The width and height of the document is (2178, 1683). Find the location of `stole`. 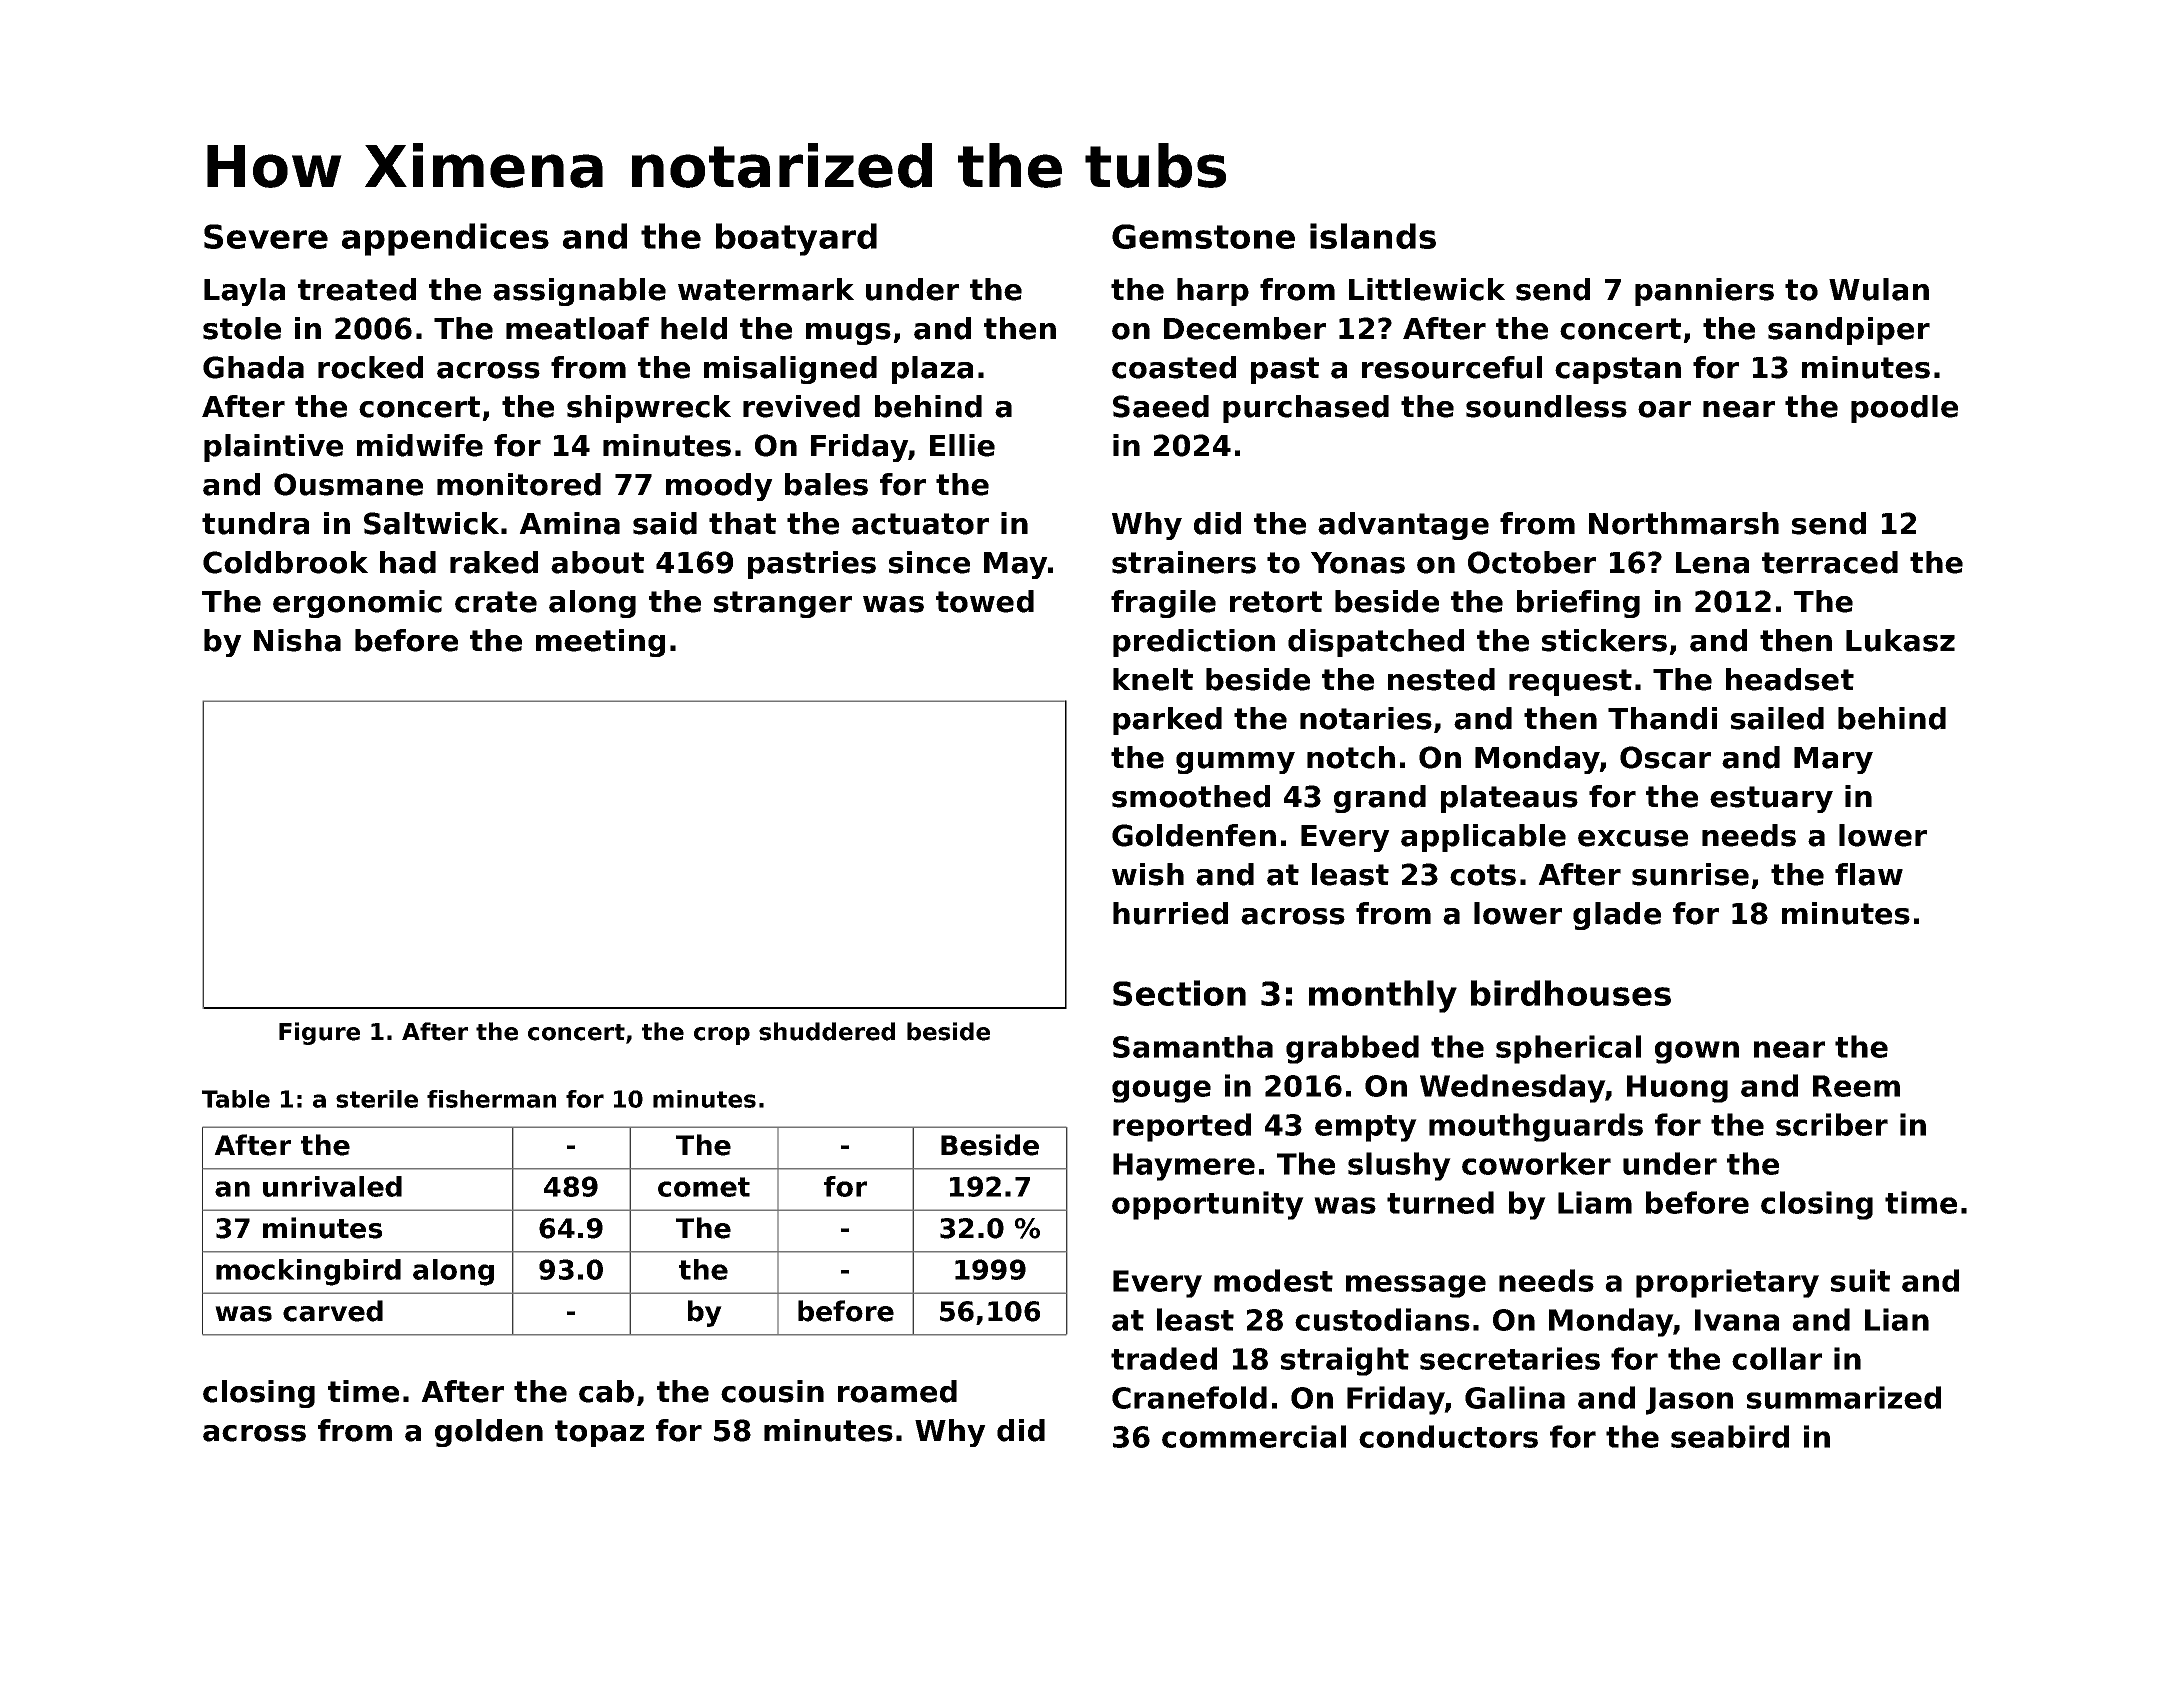

stole is located at coordinates (242, 328).
